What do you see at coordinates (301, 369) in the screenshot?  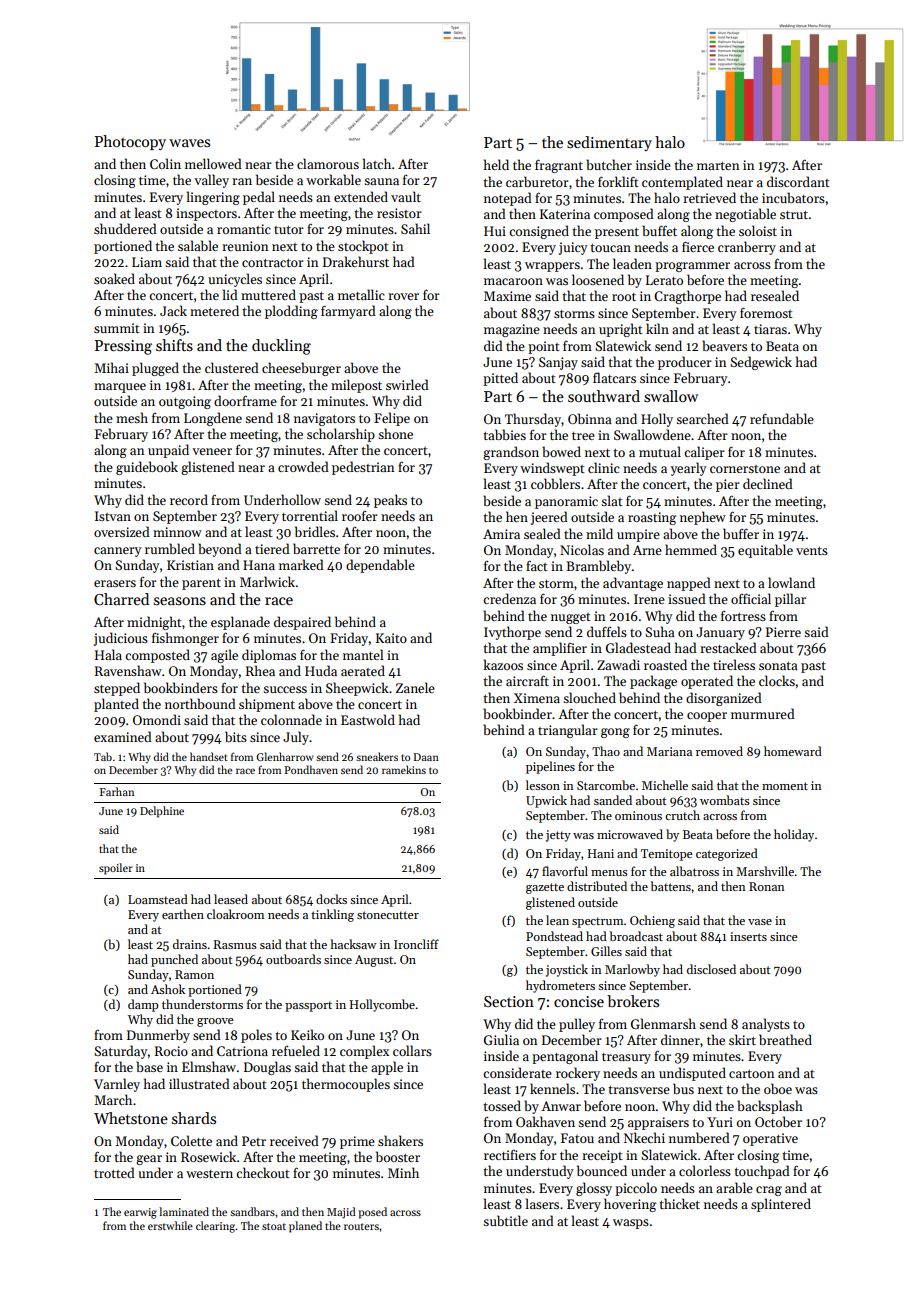 I see `cheeseburger` at bounding box center [301, 369].
